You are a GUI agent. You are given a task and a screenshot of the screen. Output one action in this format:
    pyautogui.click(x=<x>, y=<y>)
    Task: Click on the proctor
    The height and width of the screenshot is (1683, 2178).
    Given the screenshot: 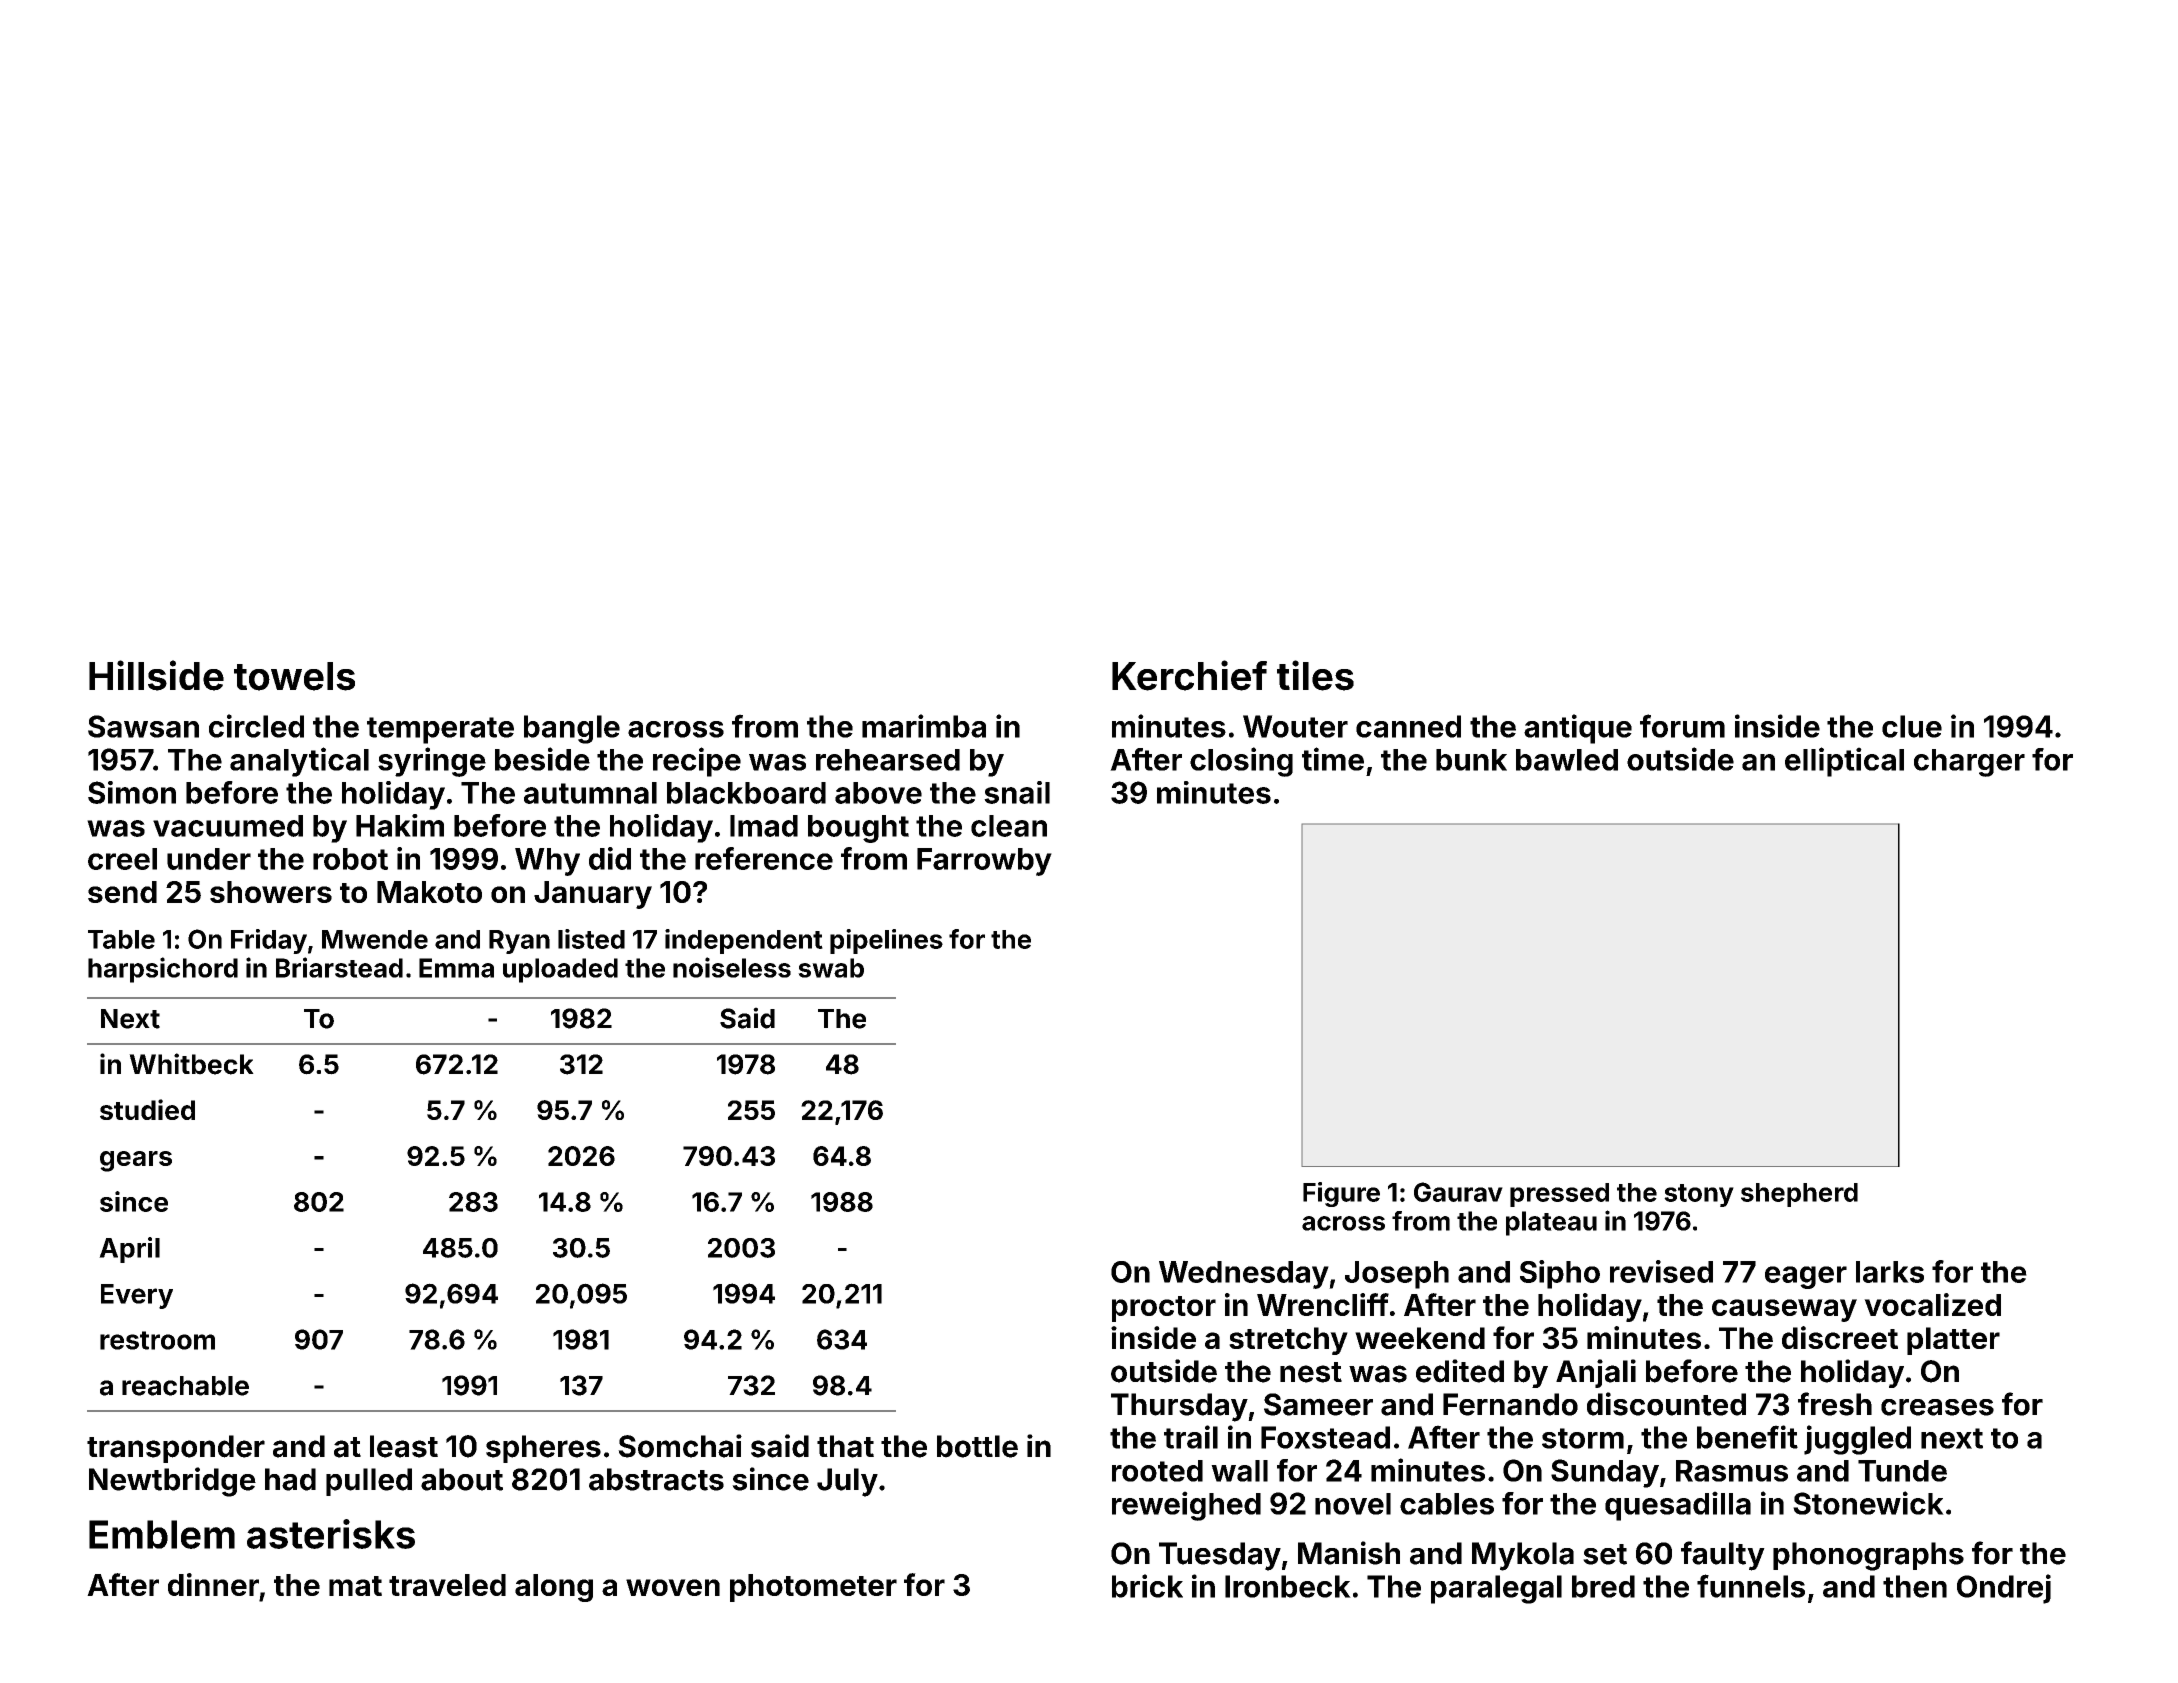 What is the action you would take?
    pyautogui.click(x=1164, y=1309)
